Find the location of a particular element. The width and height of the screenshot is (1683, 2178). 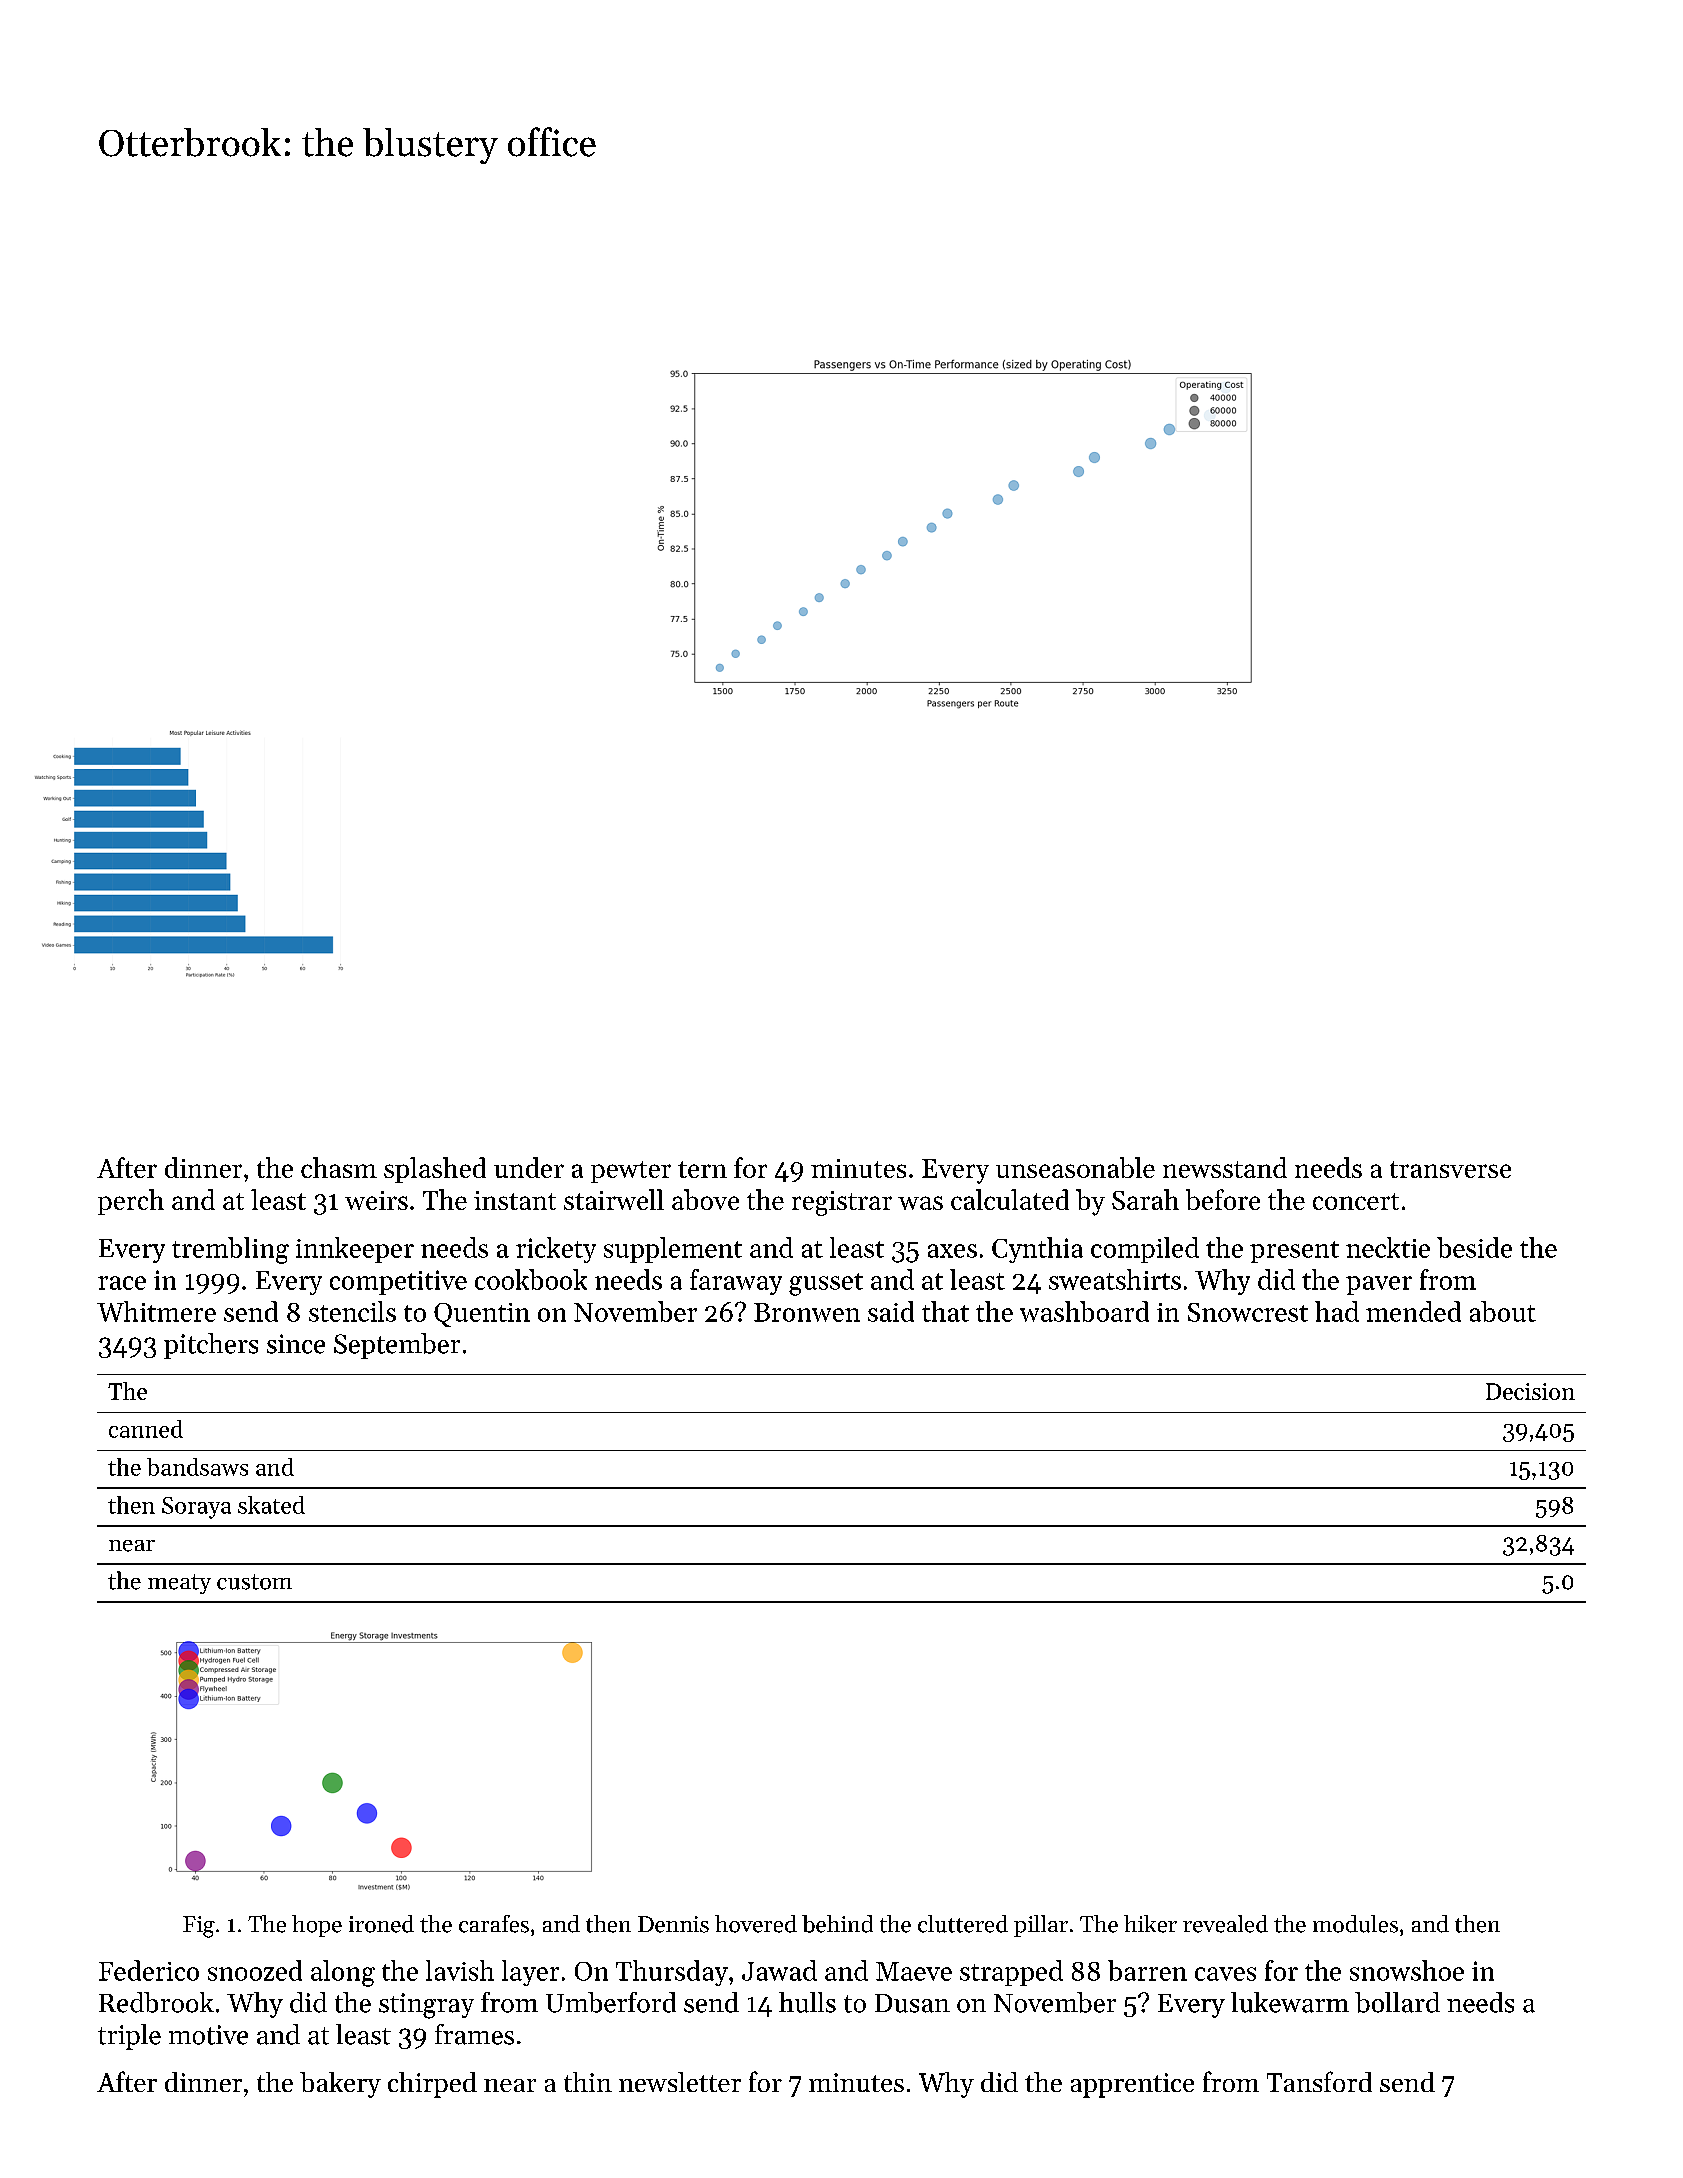

weirs is located at coordinates (376, 1200).
